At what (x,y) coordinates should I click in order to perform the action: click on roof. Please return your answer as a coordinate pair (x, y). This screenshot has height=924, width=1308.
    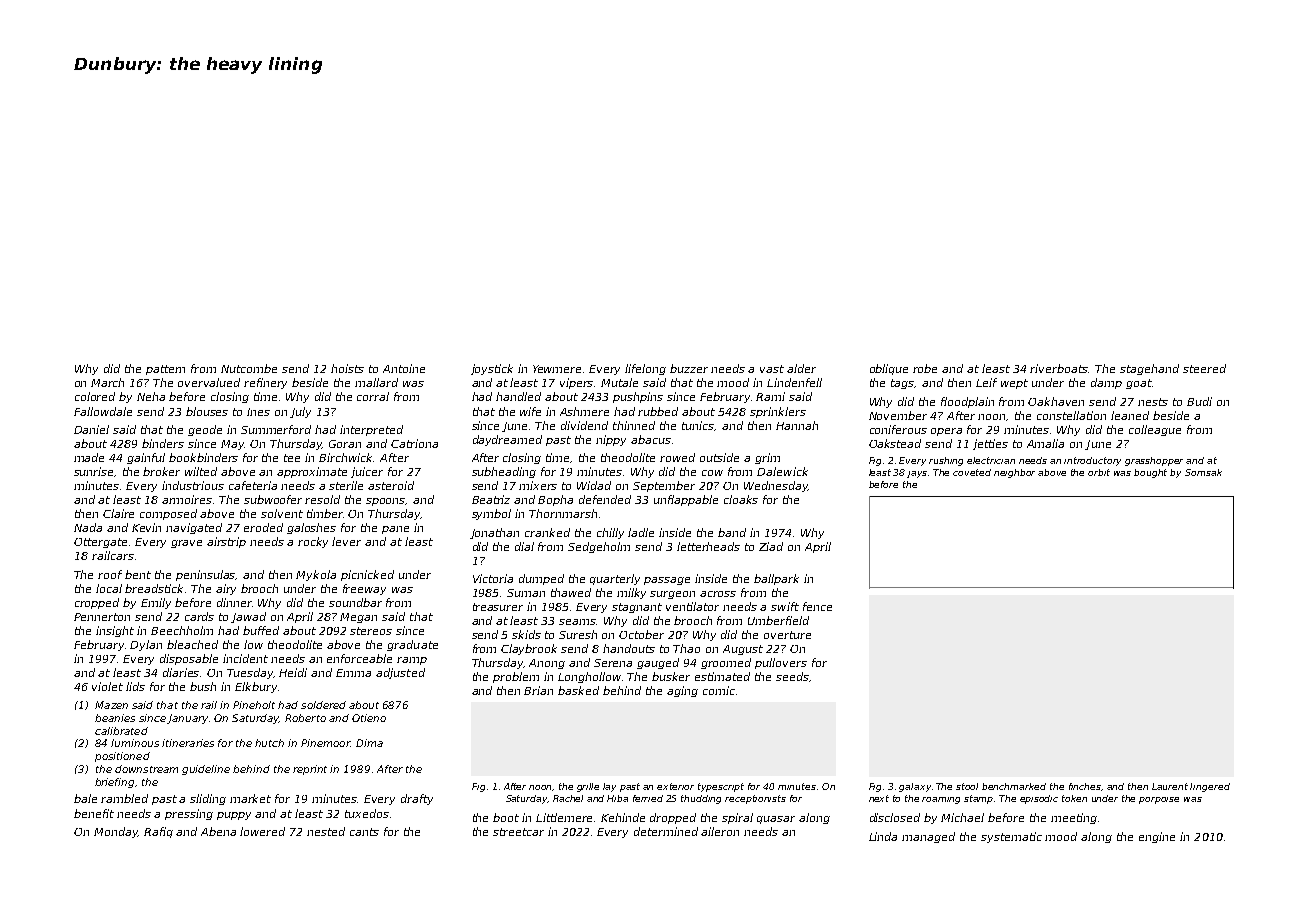
    Looking at the image, I should click on (110, 574).
